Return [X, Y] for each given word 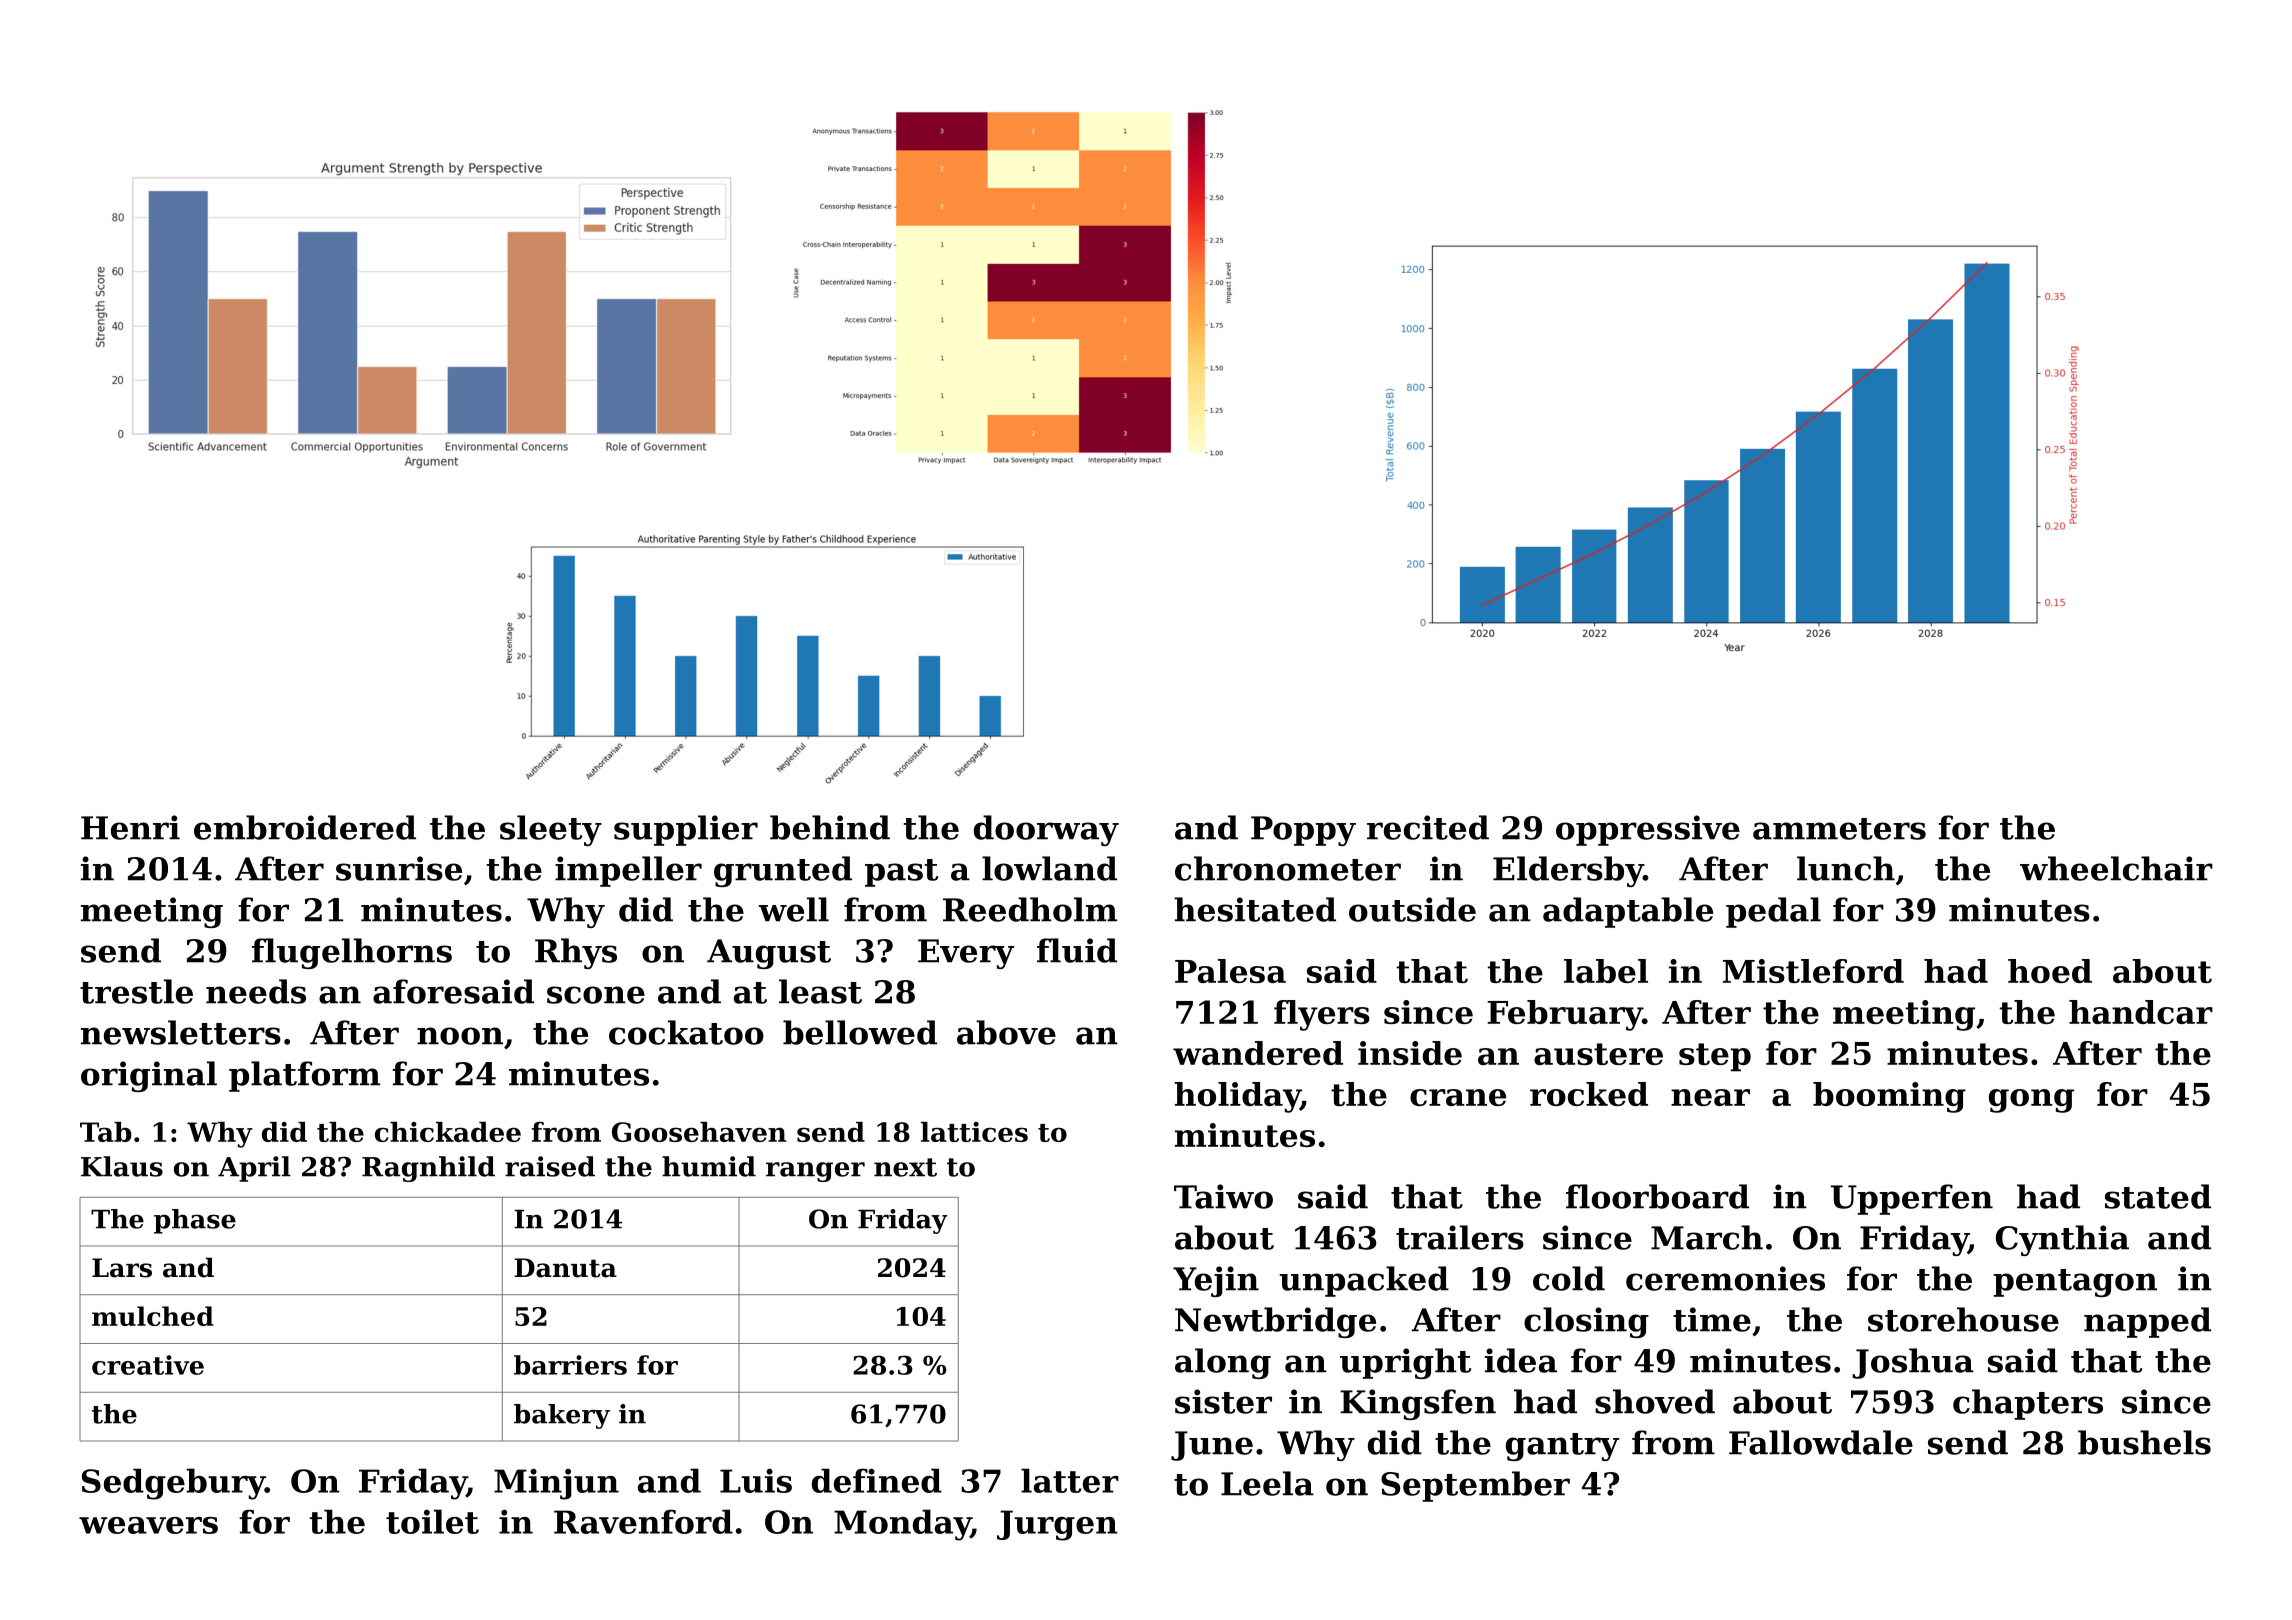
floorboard [1657, 1196]
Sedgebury [173, 1484]
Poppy [1303, 831]
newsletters [181, 1032]
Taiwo [1223, 1196]
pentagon [2075, 1283]
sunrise [399, 868]
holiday [1237, 1097]
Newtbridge [1275, 1322]
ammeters [1839, 829]
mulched [153, 1316]
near [1710, 1097]
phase [195, 1221]
